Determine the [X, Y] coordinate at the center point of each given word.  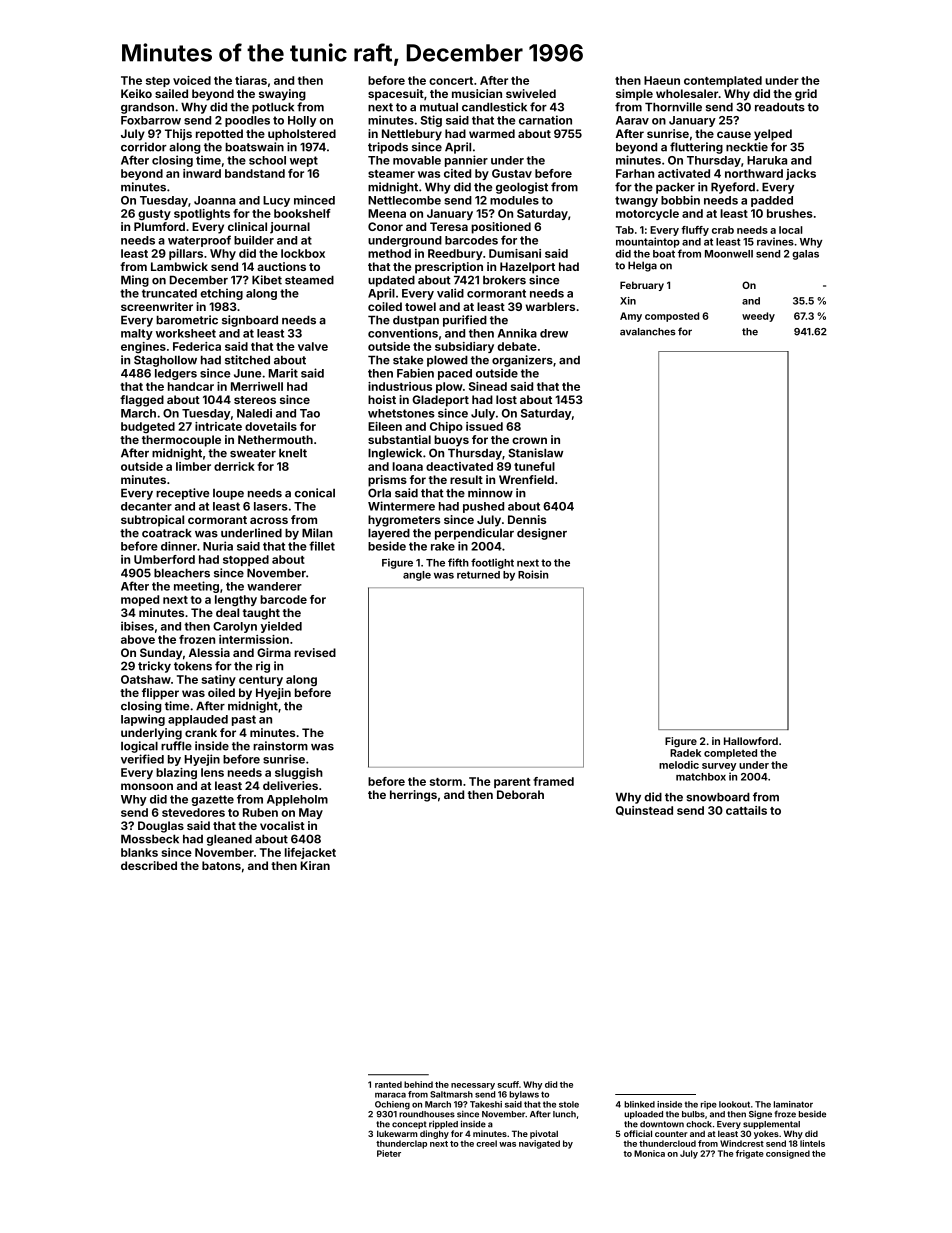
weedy [758, 317]
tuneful [534, 466]
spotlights [202, 215]
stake [408, 360]
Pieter [389, 1153]
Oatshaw [146, 679]
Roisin [533, 574]
